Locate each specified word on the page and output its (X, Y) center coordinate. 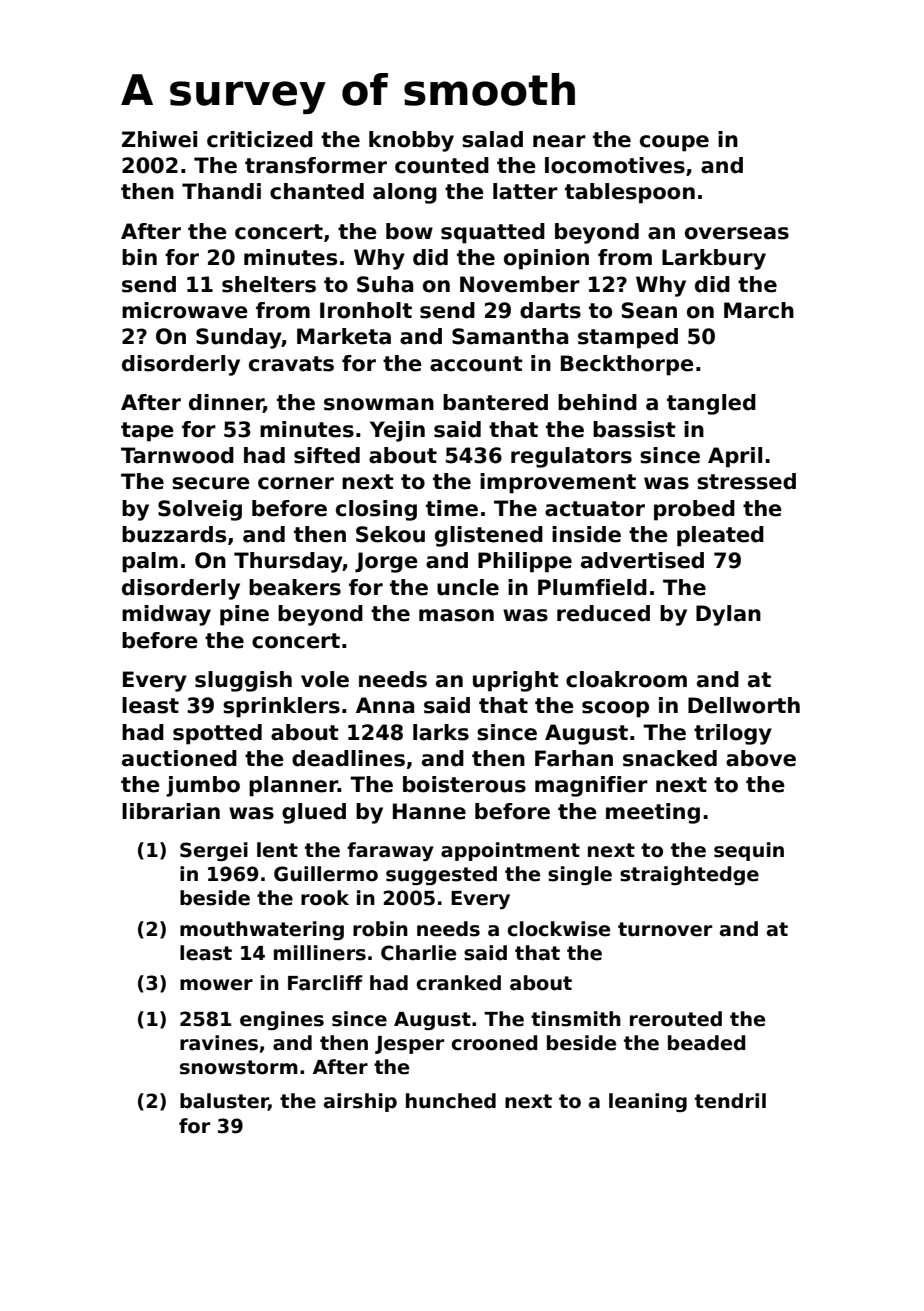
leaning (648, 1102)
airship (360, 1102)
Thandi (221, 191)
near (559, 141)
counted (442, 165)
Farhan (574, 758)
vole (325, 679)
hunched (451, 1101)
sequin (749, 851)
